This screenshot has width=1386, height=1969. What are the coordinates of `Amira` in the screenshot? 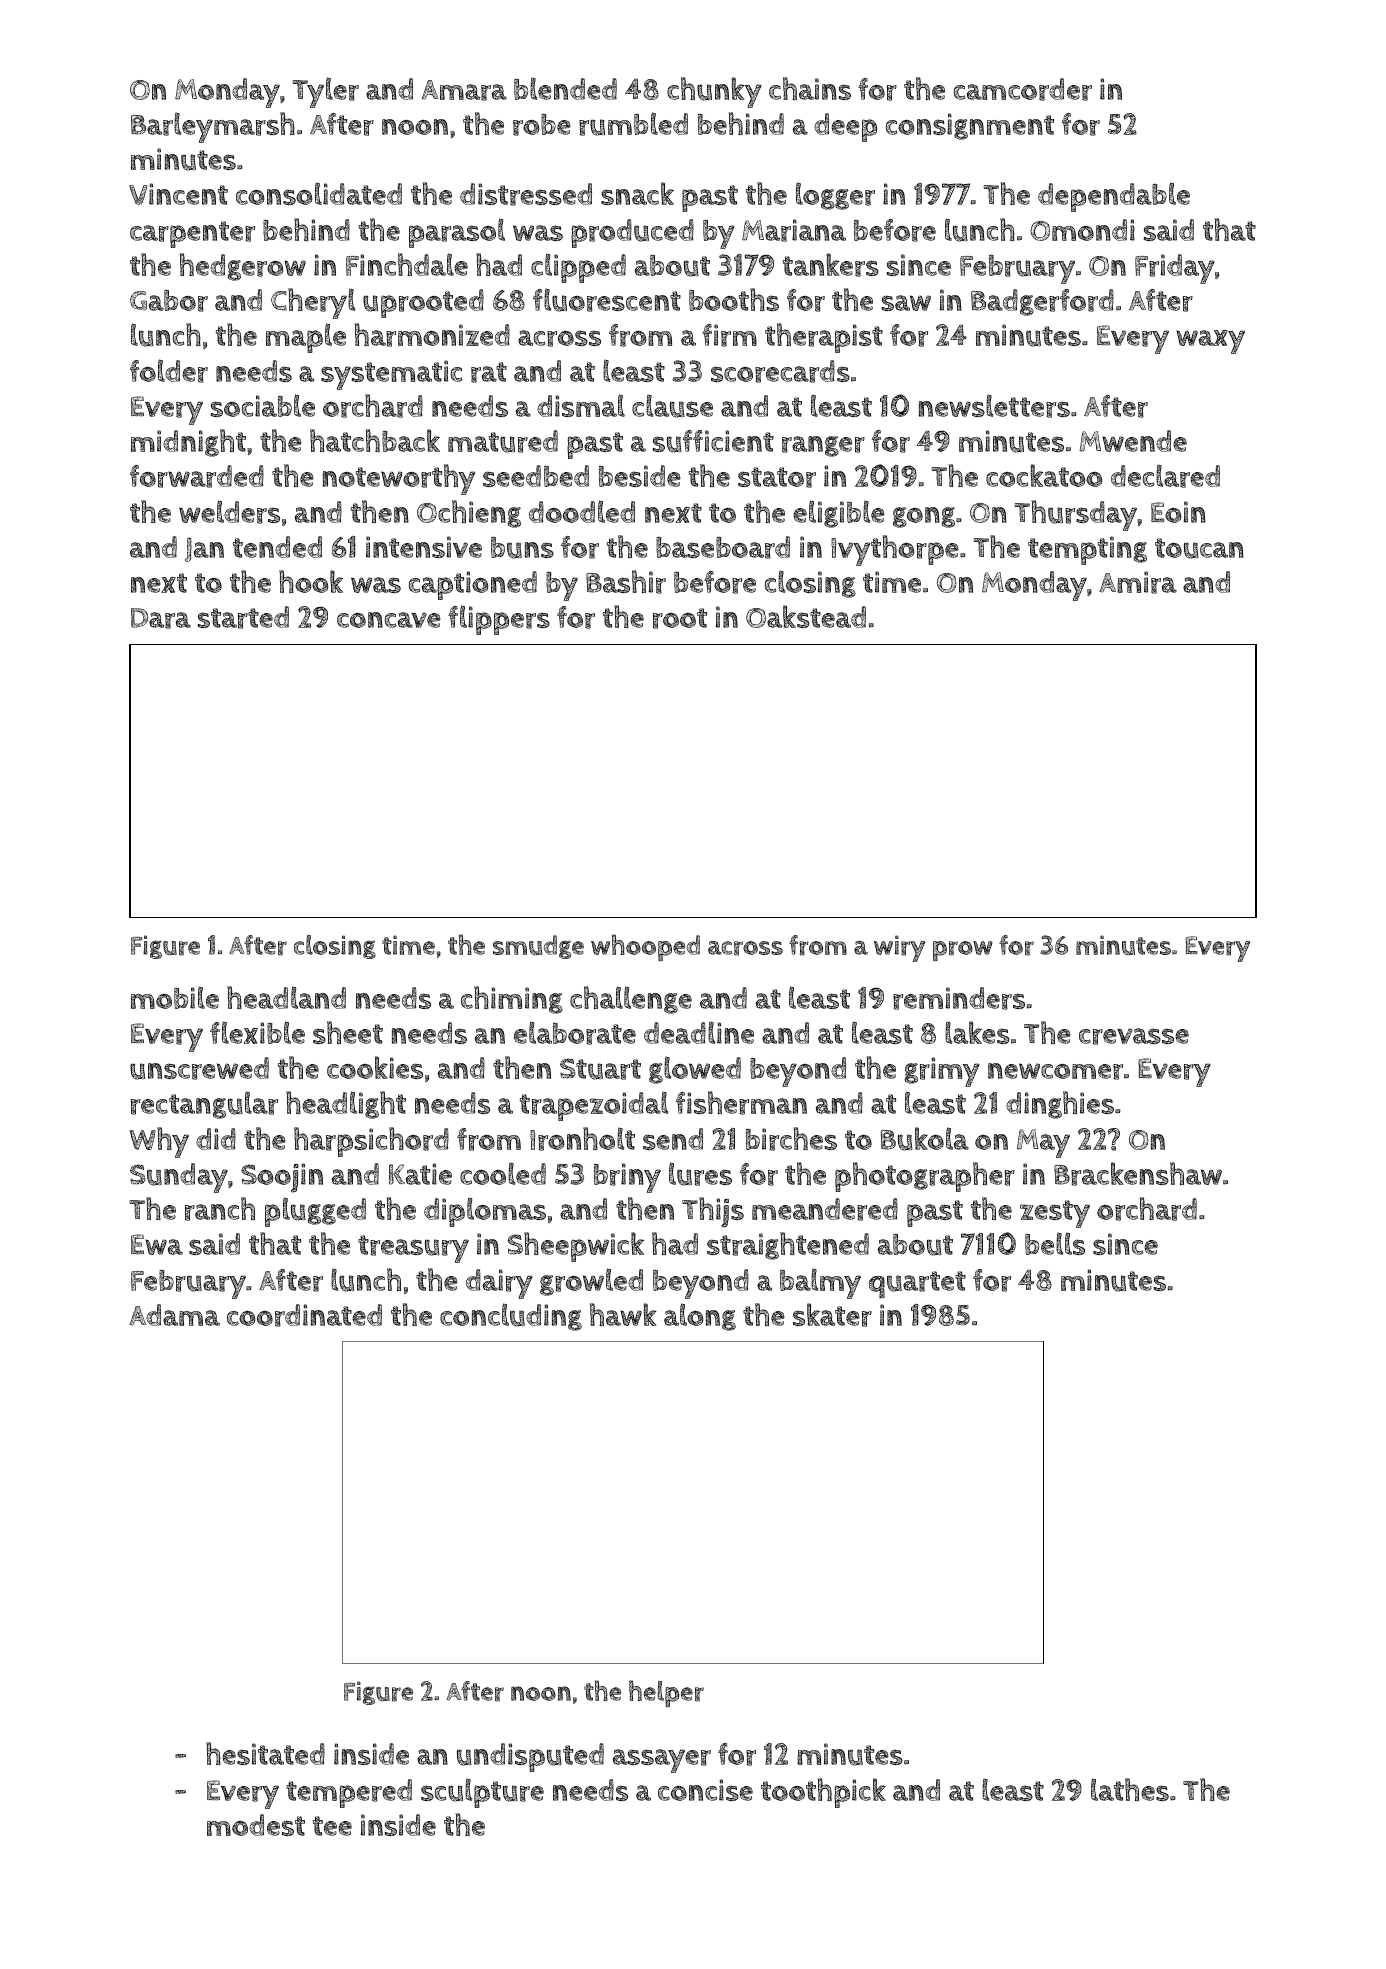 It's located at (1138, 582).
